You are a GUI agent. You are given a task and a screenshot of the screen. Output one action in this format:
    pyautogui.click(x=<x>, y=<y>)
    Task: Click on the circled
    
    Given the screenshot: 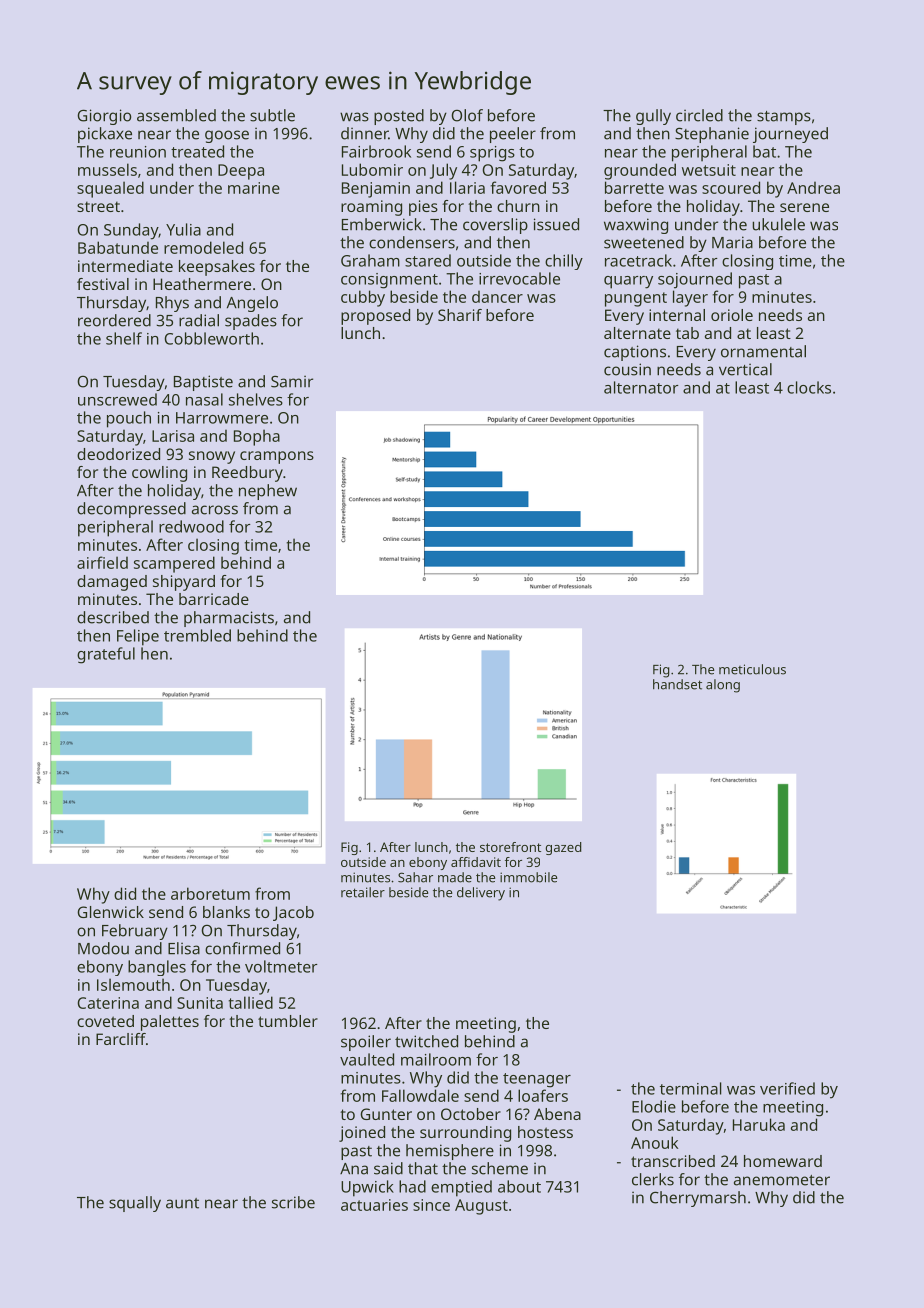 What is the action you would take?
    pyautogui.click(x=699, y=115)
